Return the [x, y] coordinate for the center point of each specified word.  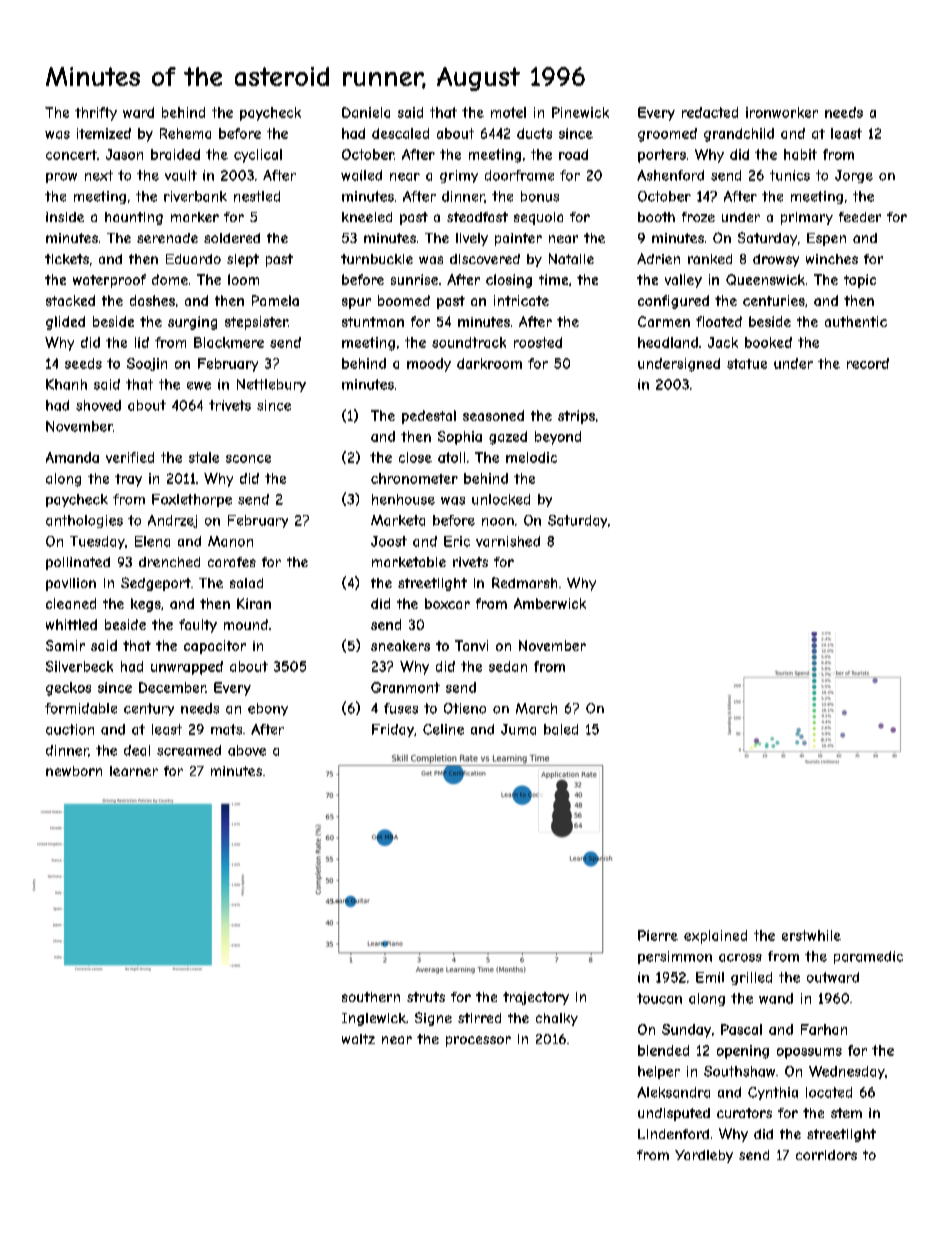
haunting [134, 218]
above [247, 750]
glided [65, 323]
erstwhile [811, 935]
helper [659, 1072]
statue [747, 364]
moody [429, 365]
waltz [358, 1039]
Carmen [664, 321]
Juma [518, 729]
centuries [774, 300]
